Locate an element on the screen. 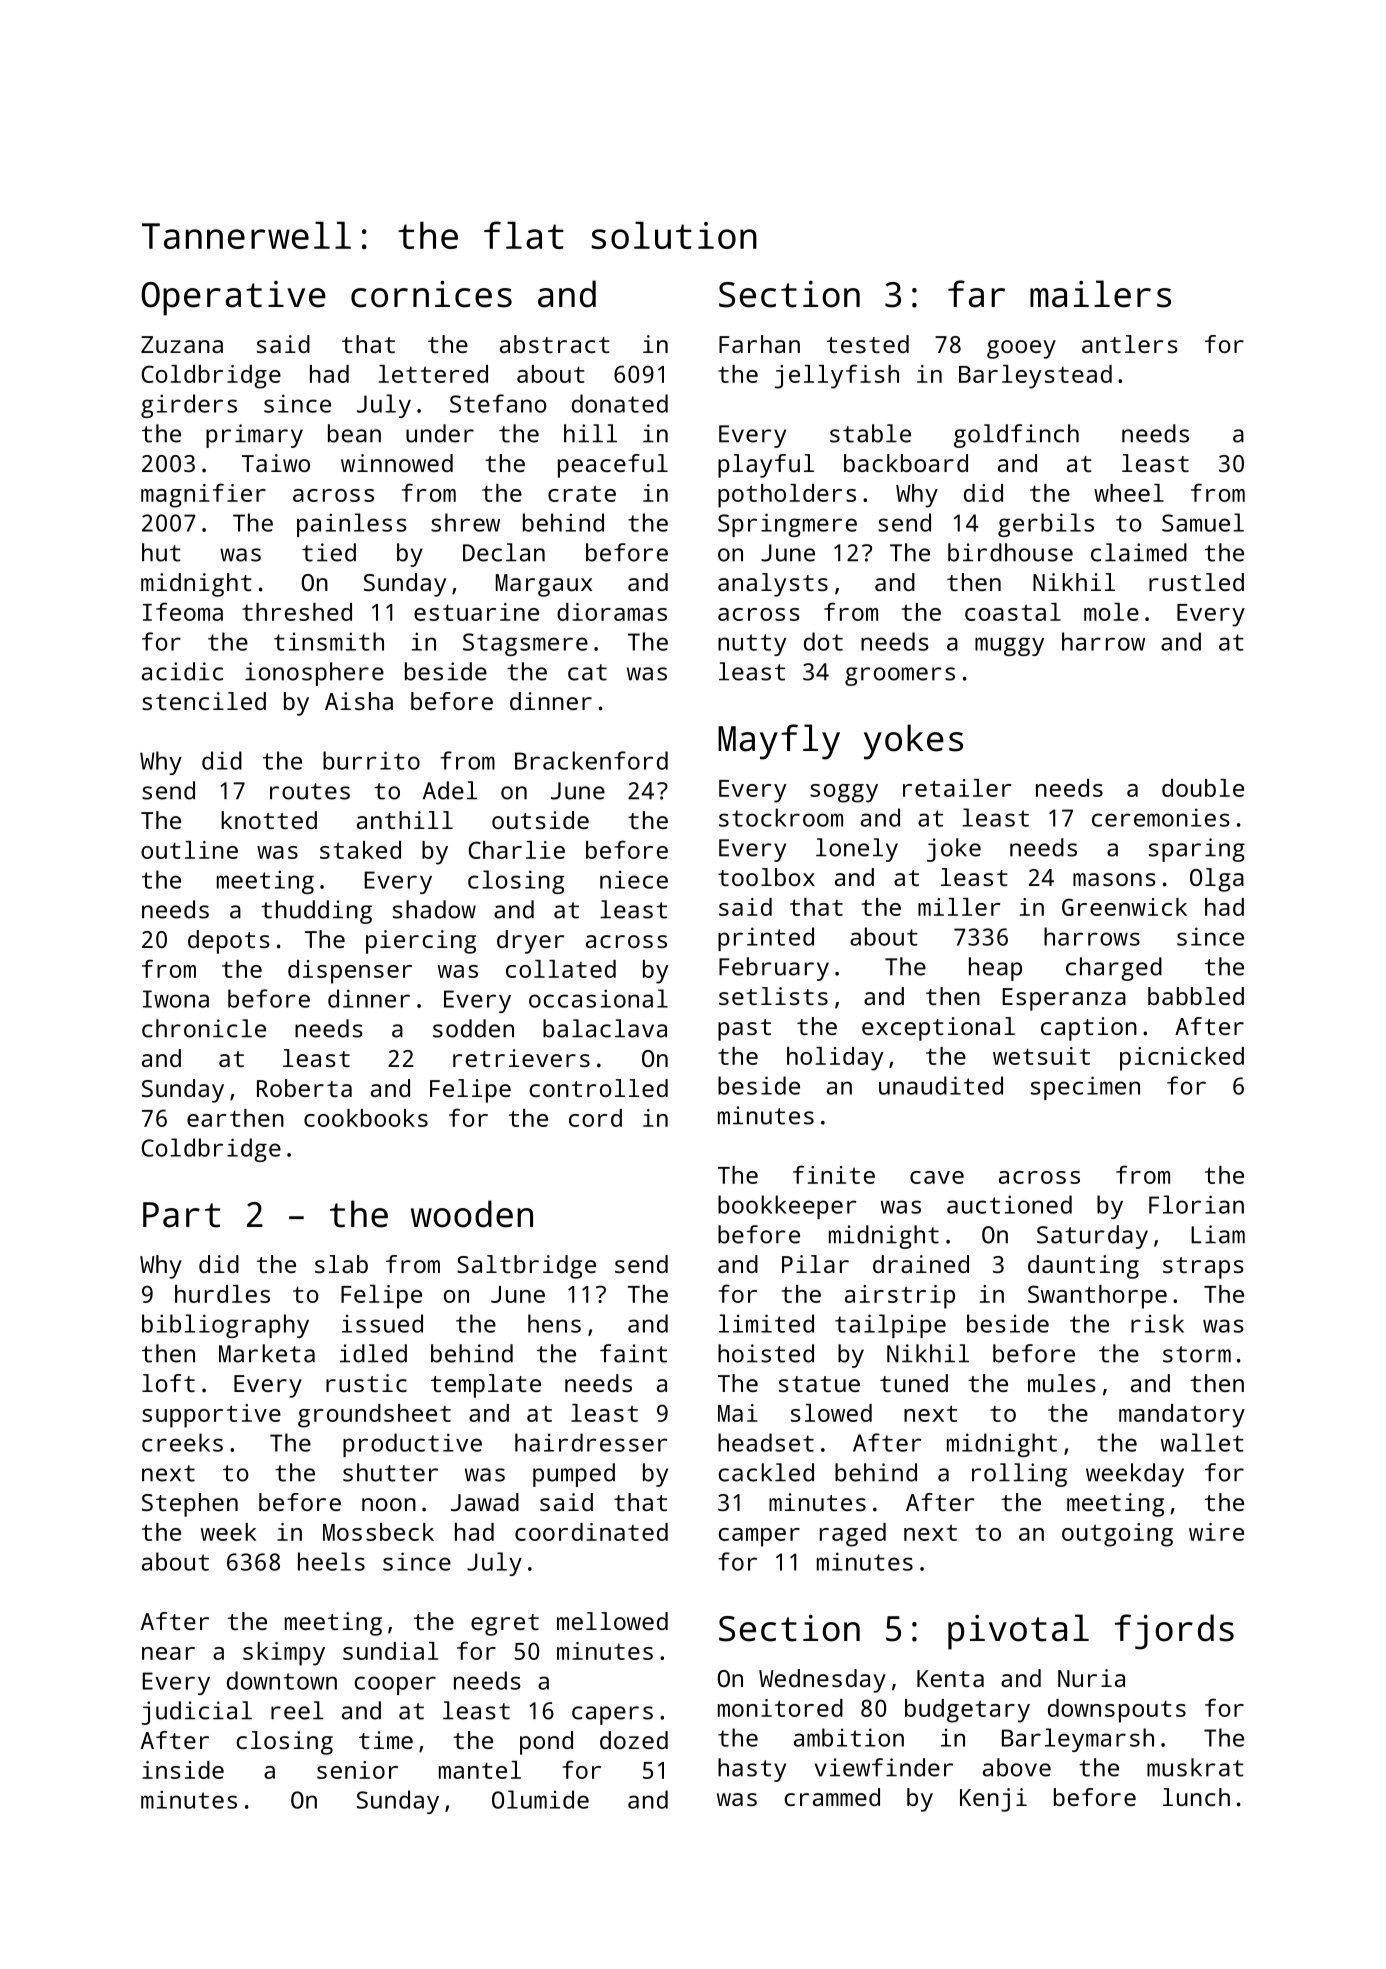  ionosphere is located at coordinates (314, 674).
